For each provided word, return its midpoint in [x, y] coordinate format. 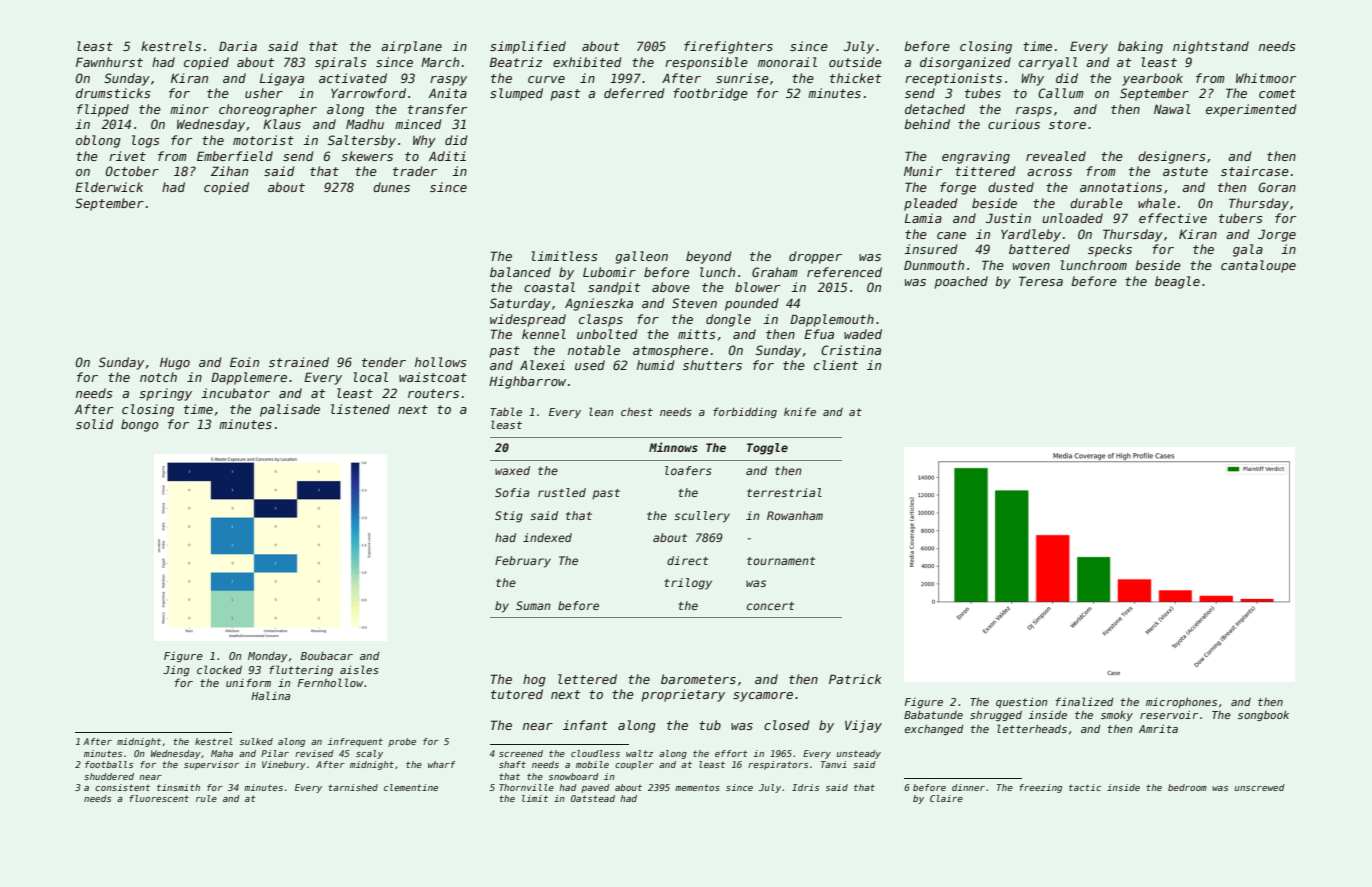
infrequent [355, 742]
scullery [702, 517]
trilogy [688, 584]
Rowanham [795, 515]
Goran [1277, 187]
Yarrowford [368, 93]
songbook [1263, 715]
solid [95, 424]
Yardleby [1031, 235]
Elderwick [109, 187]
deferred [634, 93]
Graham [775, 272]
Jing [176, 671]
